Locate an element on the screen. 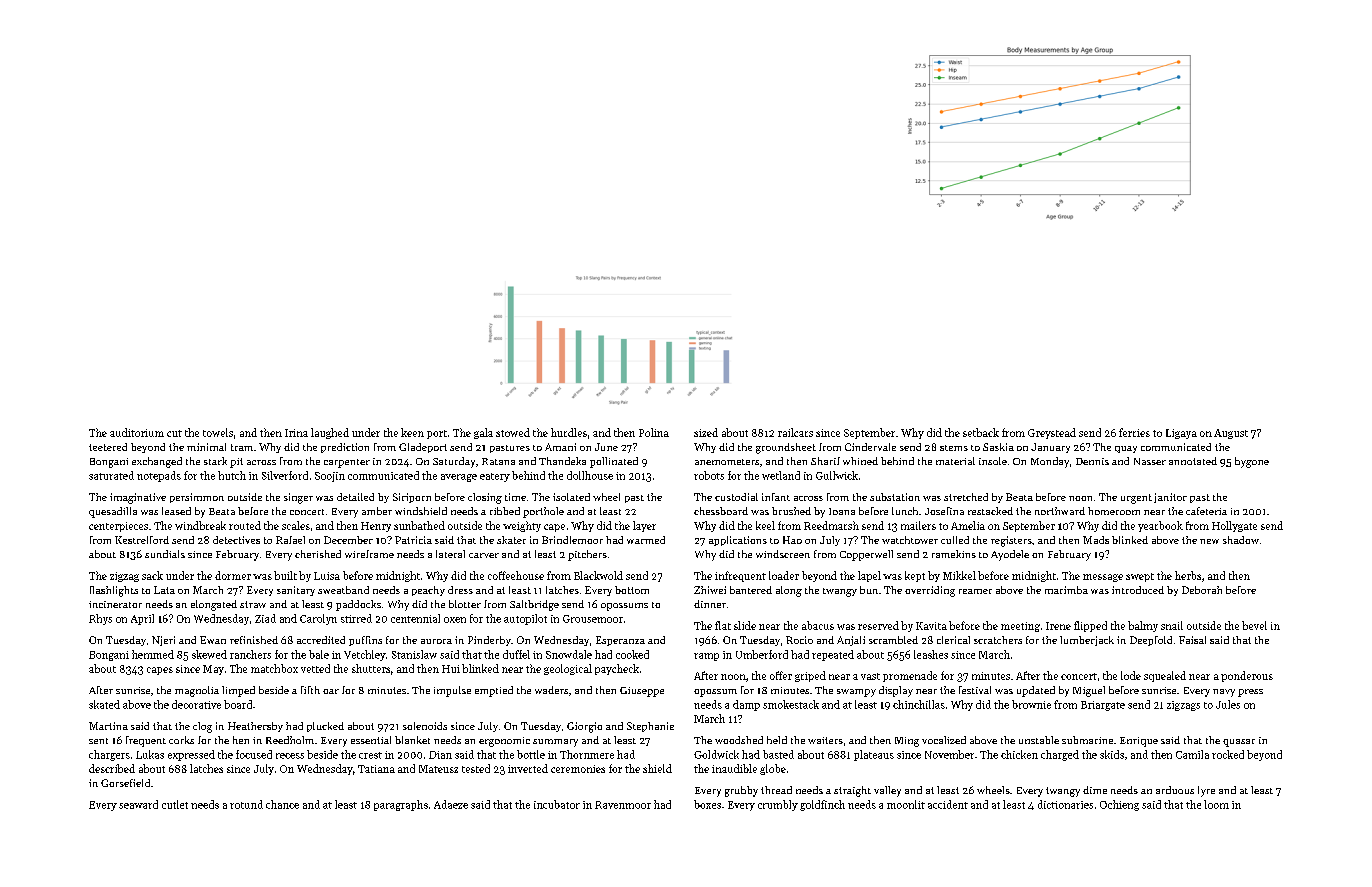 The width and height of the screenshot is (1372, 887). sanitary is located at coordinates (296, 591).
